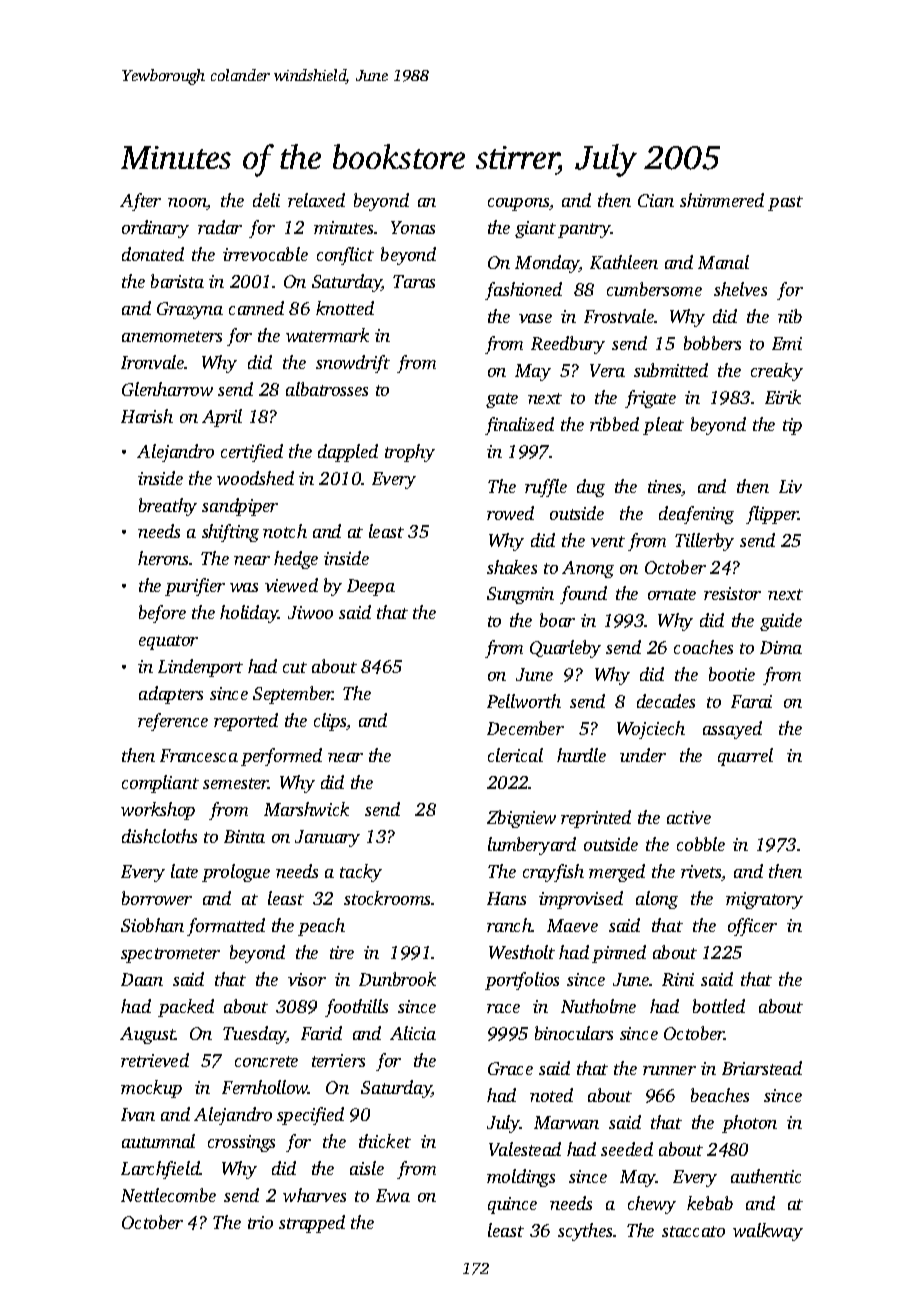  What do you see at coordinates (140, 202) in the screenshot?
I see `After` at bounding box center [140, 202].
